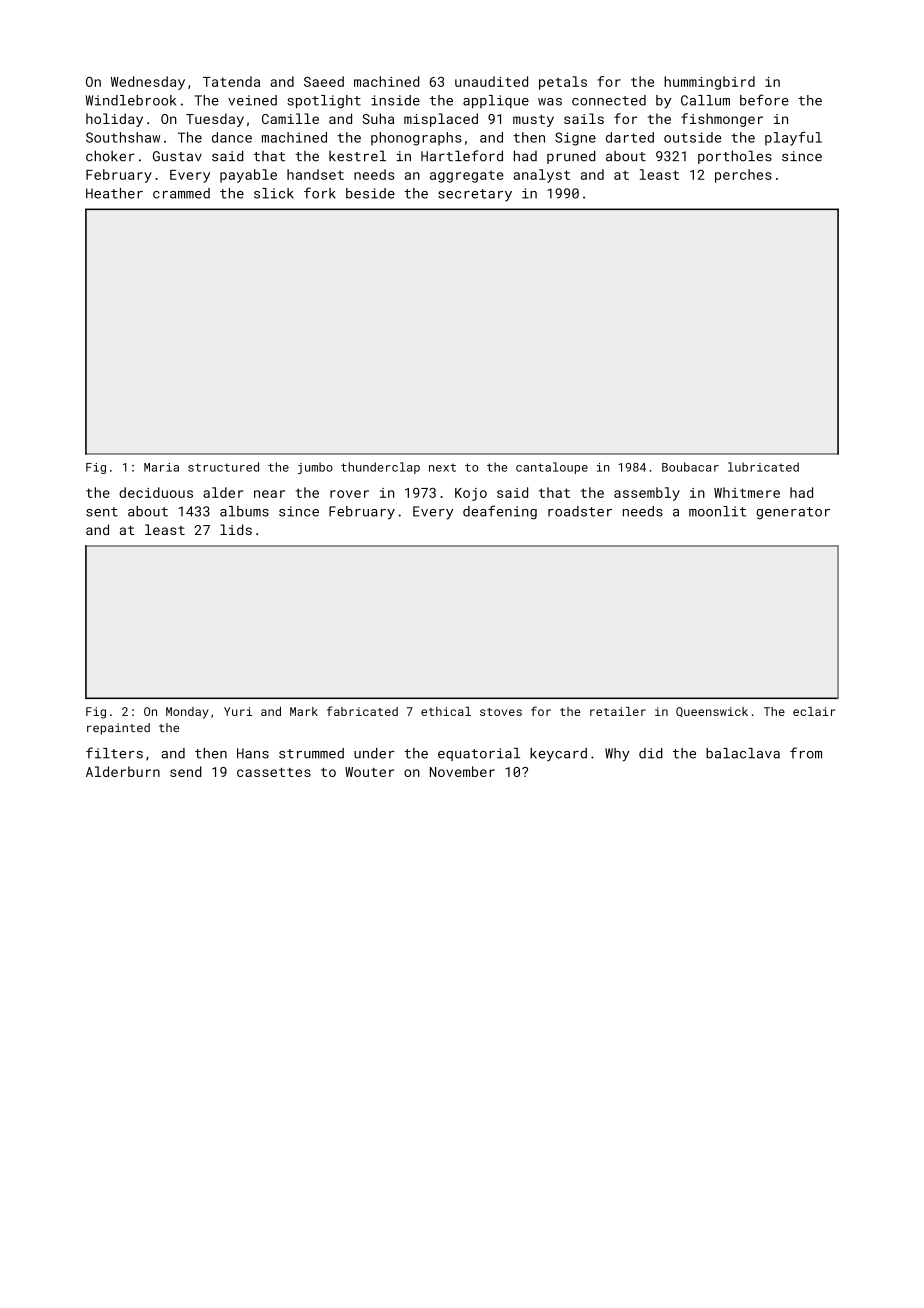 This page has width=924, height=1308. Describe the element at coordinates (114, 193) in the page. I see `Heather` at that location.
